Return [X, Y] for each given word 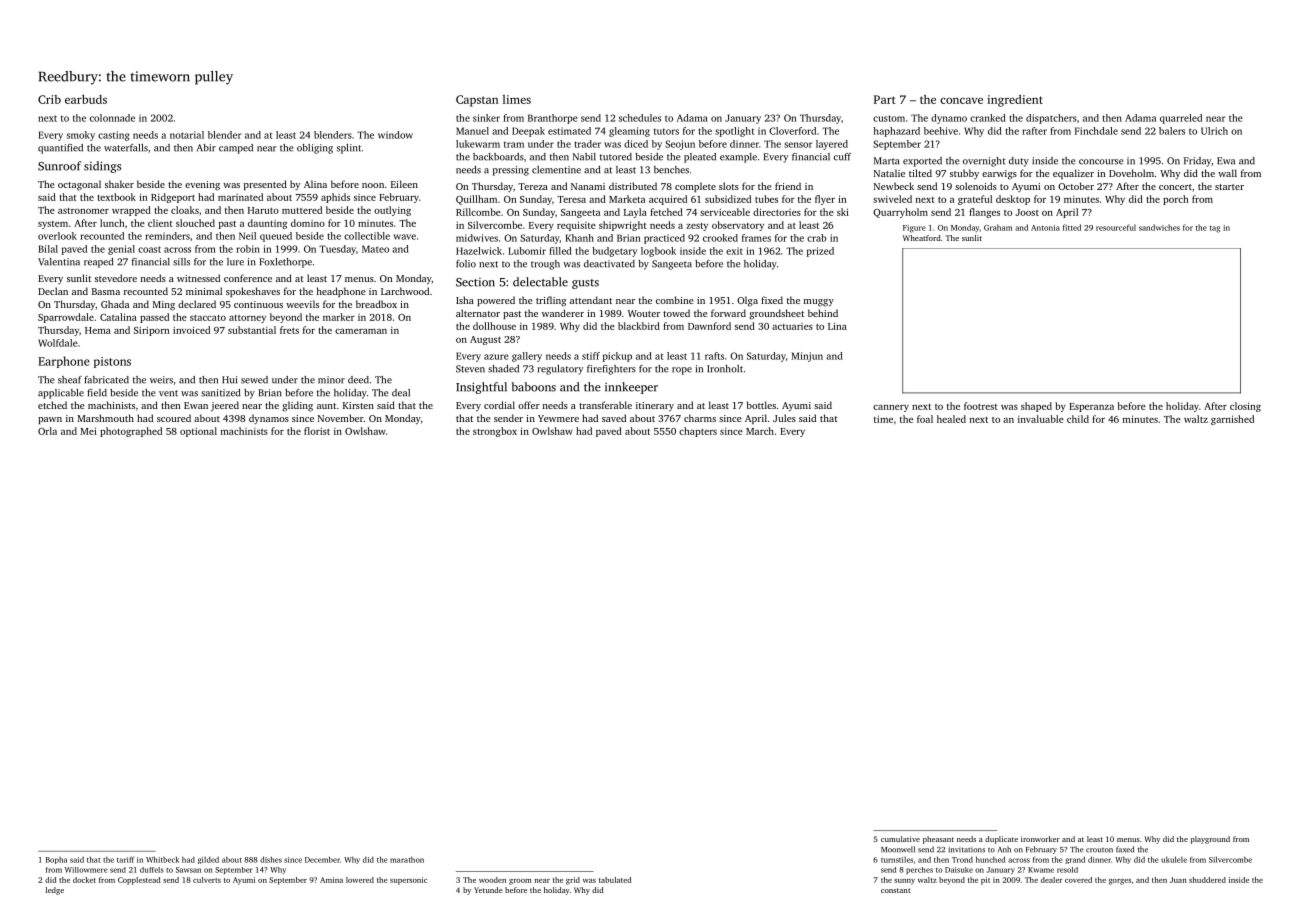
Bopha [56, 860]
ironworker [1040, 839]
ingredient [1015, 101]
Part [885, 99]
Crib [49, 99]
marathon [407, 859]
